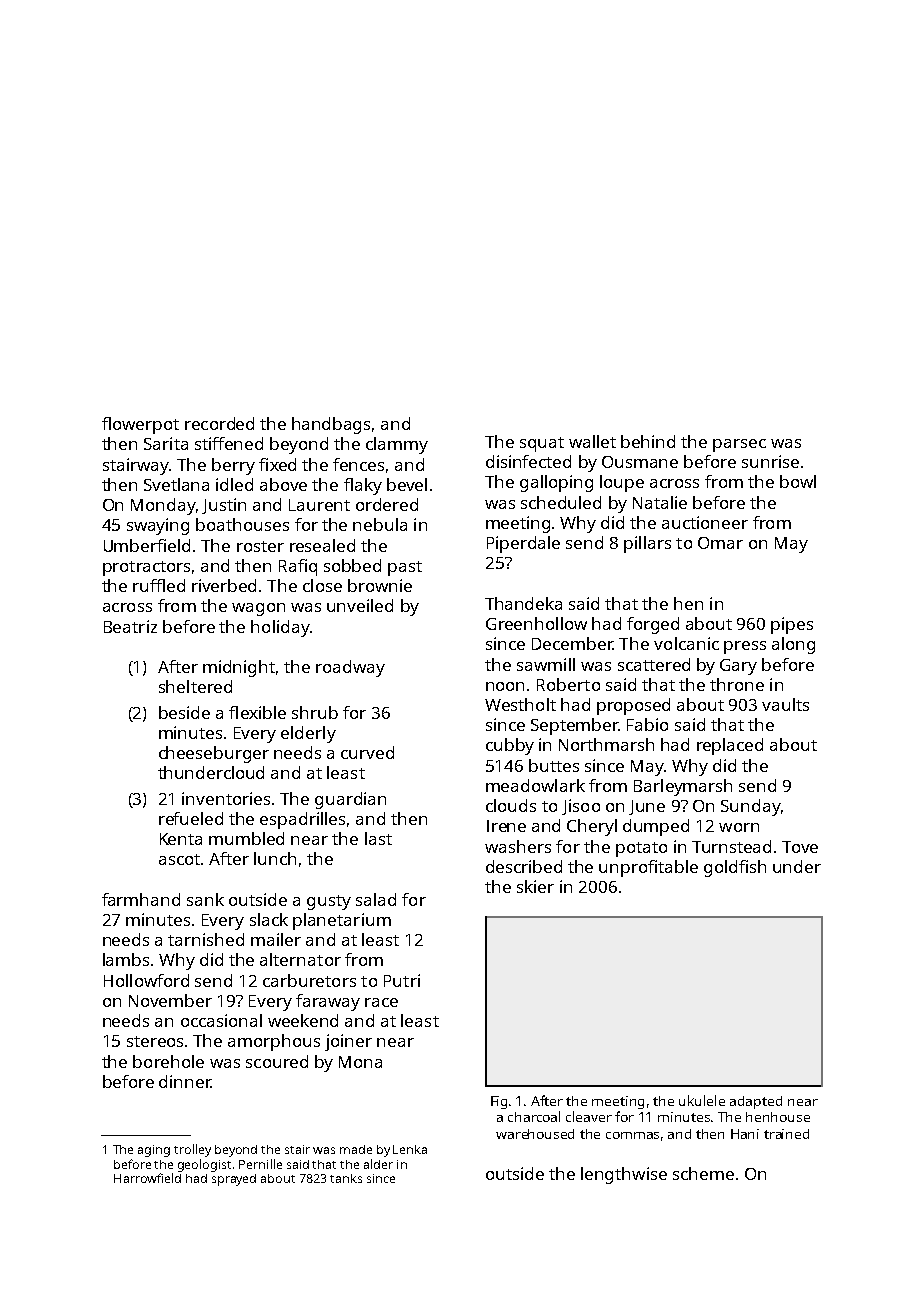 Image resolution: width=924 pixels, height=1314 pixels. What do you see at coordinates (648, 868) in the page?
I see `unprofitable` at bounding box center [648, 868].
